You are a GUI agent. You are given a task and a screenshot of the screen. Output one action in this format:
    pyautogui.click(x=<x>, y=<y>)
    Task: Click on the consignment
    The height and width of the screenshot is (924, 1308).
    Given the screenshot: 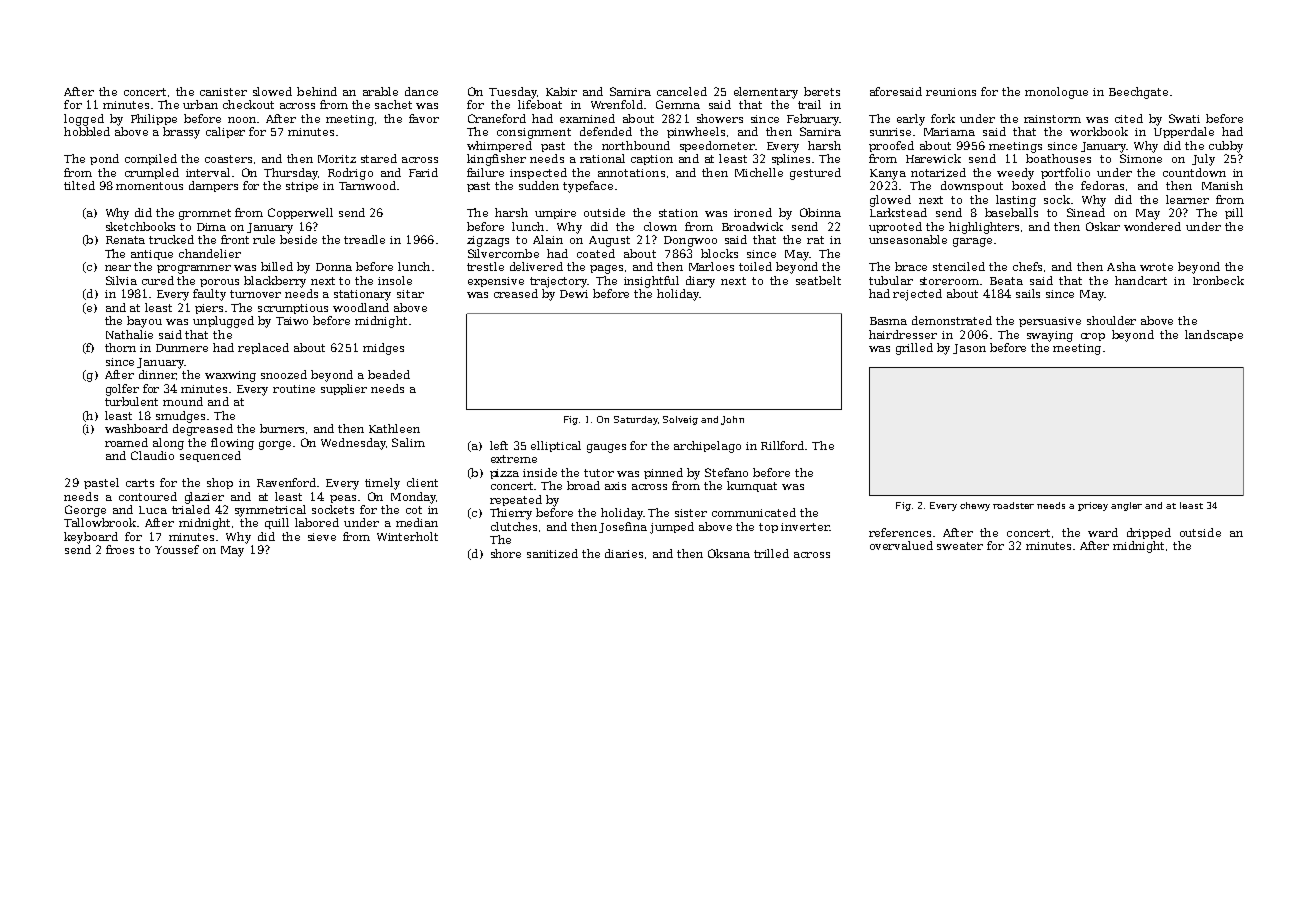 What is the action you would take?
    pyautogui.click(x=534, y=133)
